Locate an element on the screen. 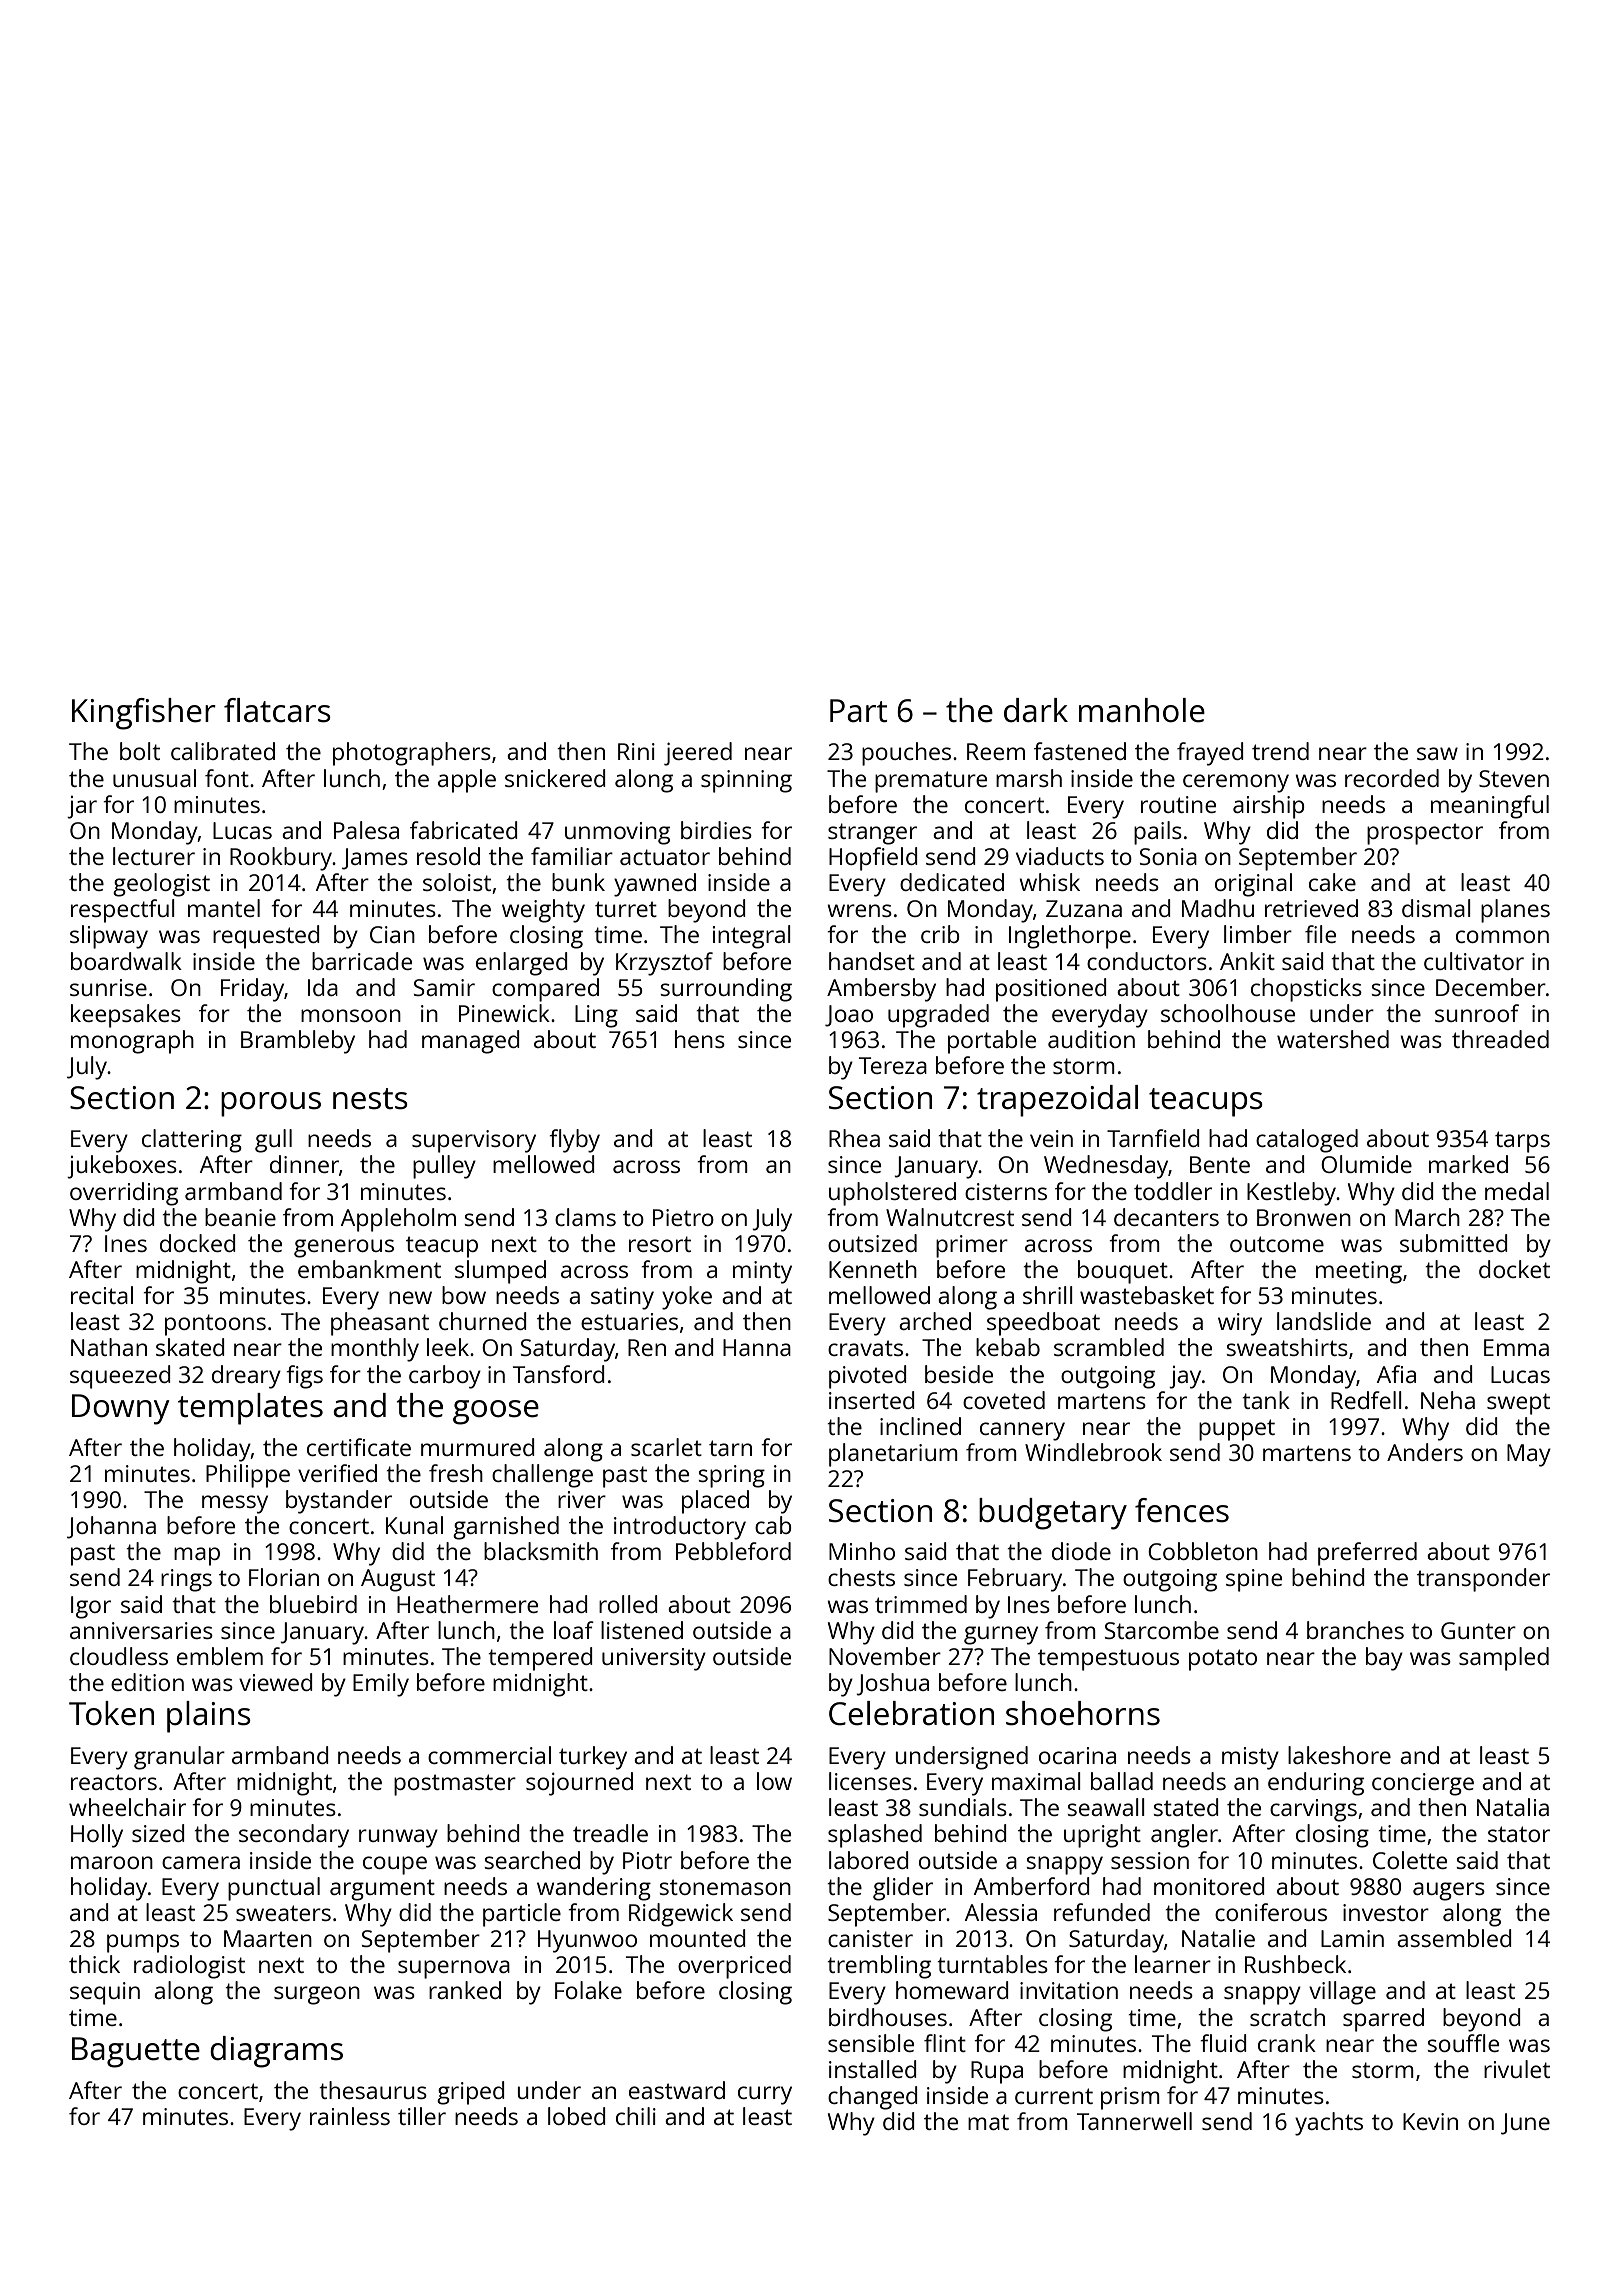 This screenshot has width=1620, height=2292. monograph is located at coordinates (132, 1042).
